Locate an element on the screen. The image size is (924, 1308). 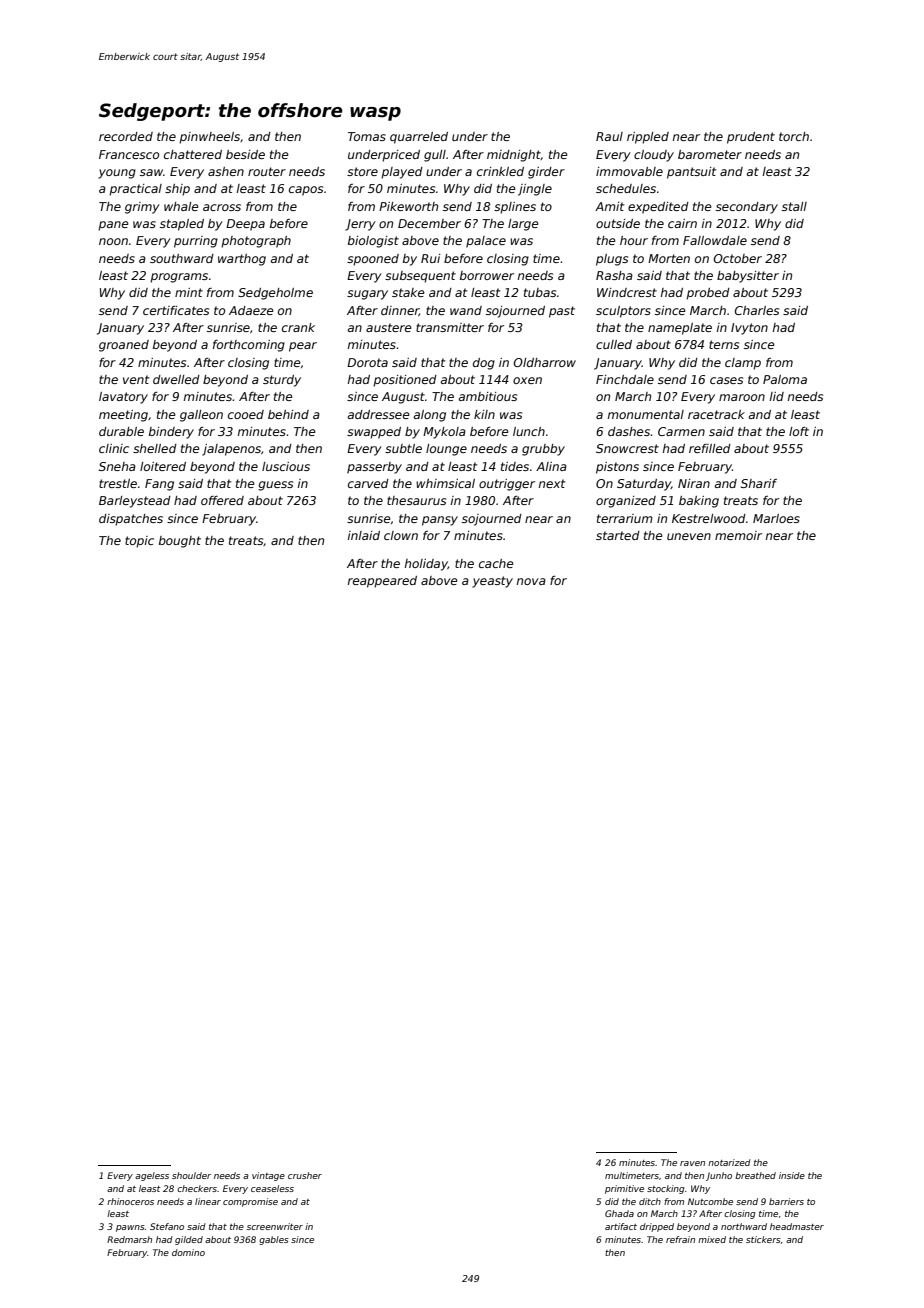
memoir is located at coordinates (738, 535).
